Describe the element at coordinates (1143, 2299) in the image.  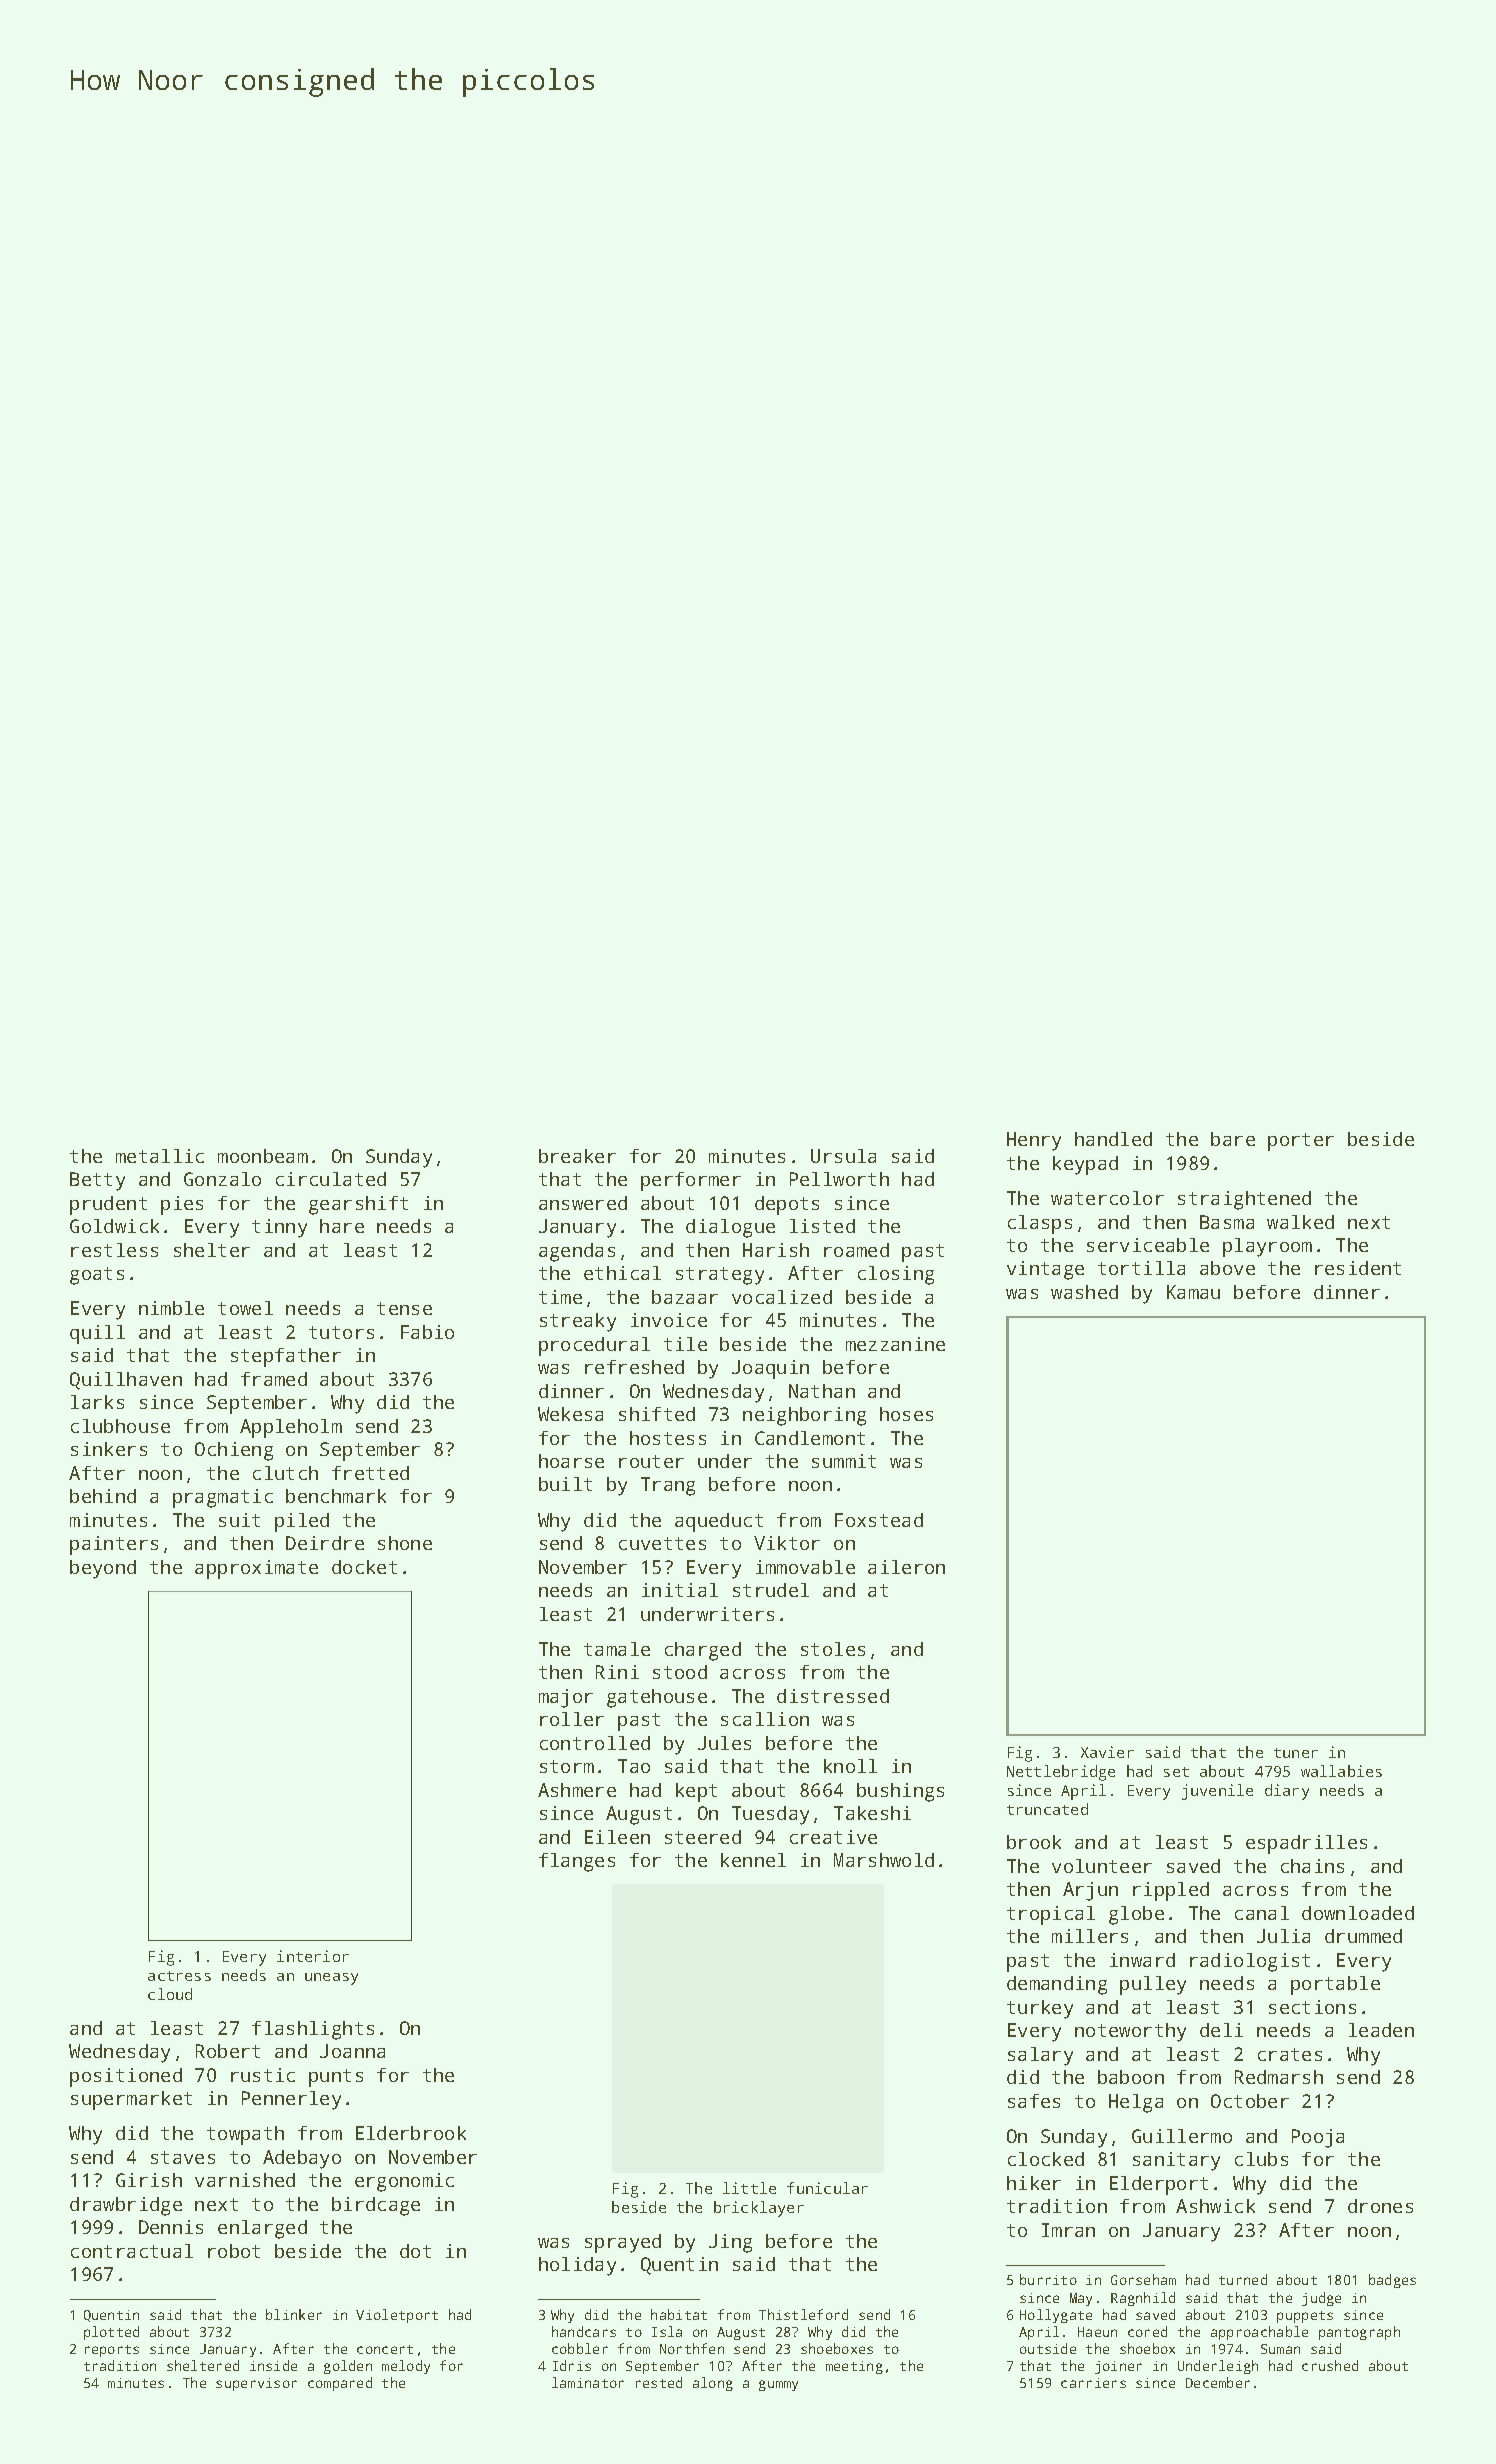
I see `Ragnhild` at that location.
